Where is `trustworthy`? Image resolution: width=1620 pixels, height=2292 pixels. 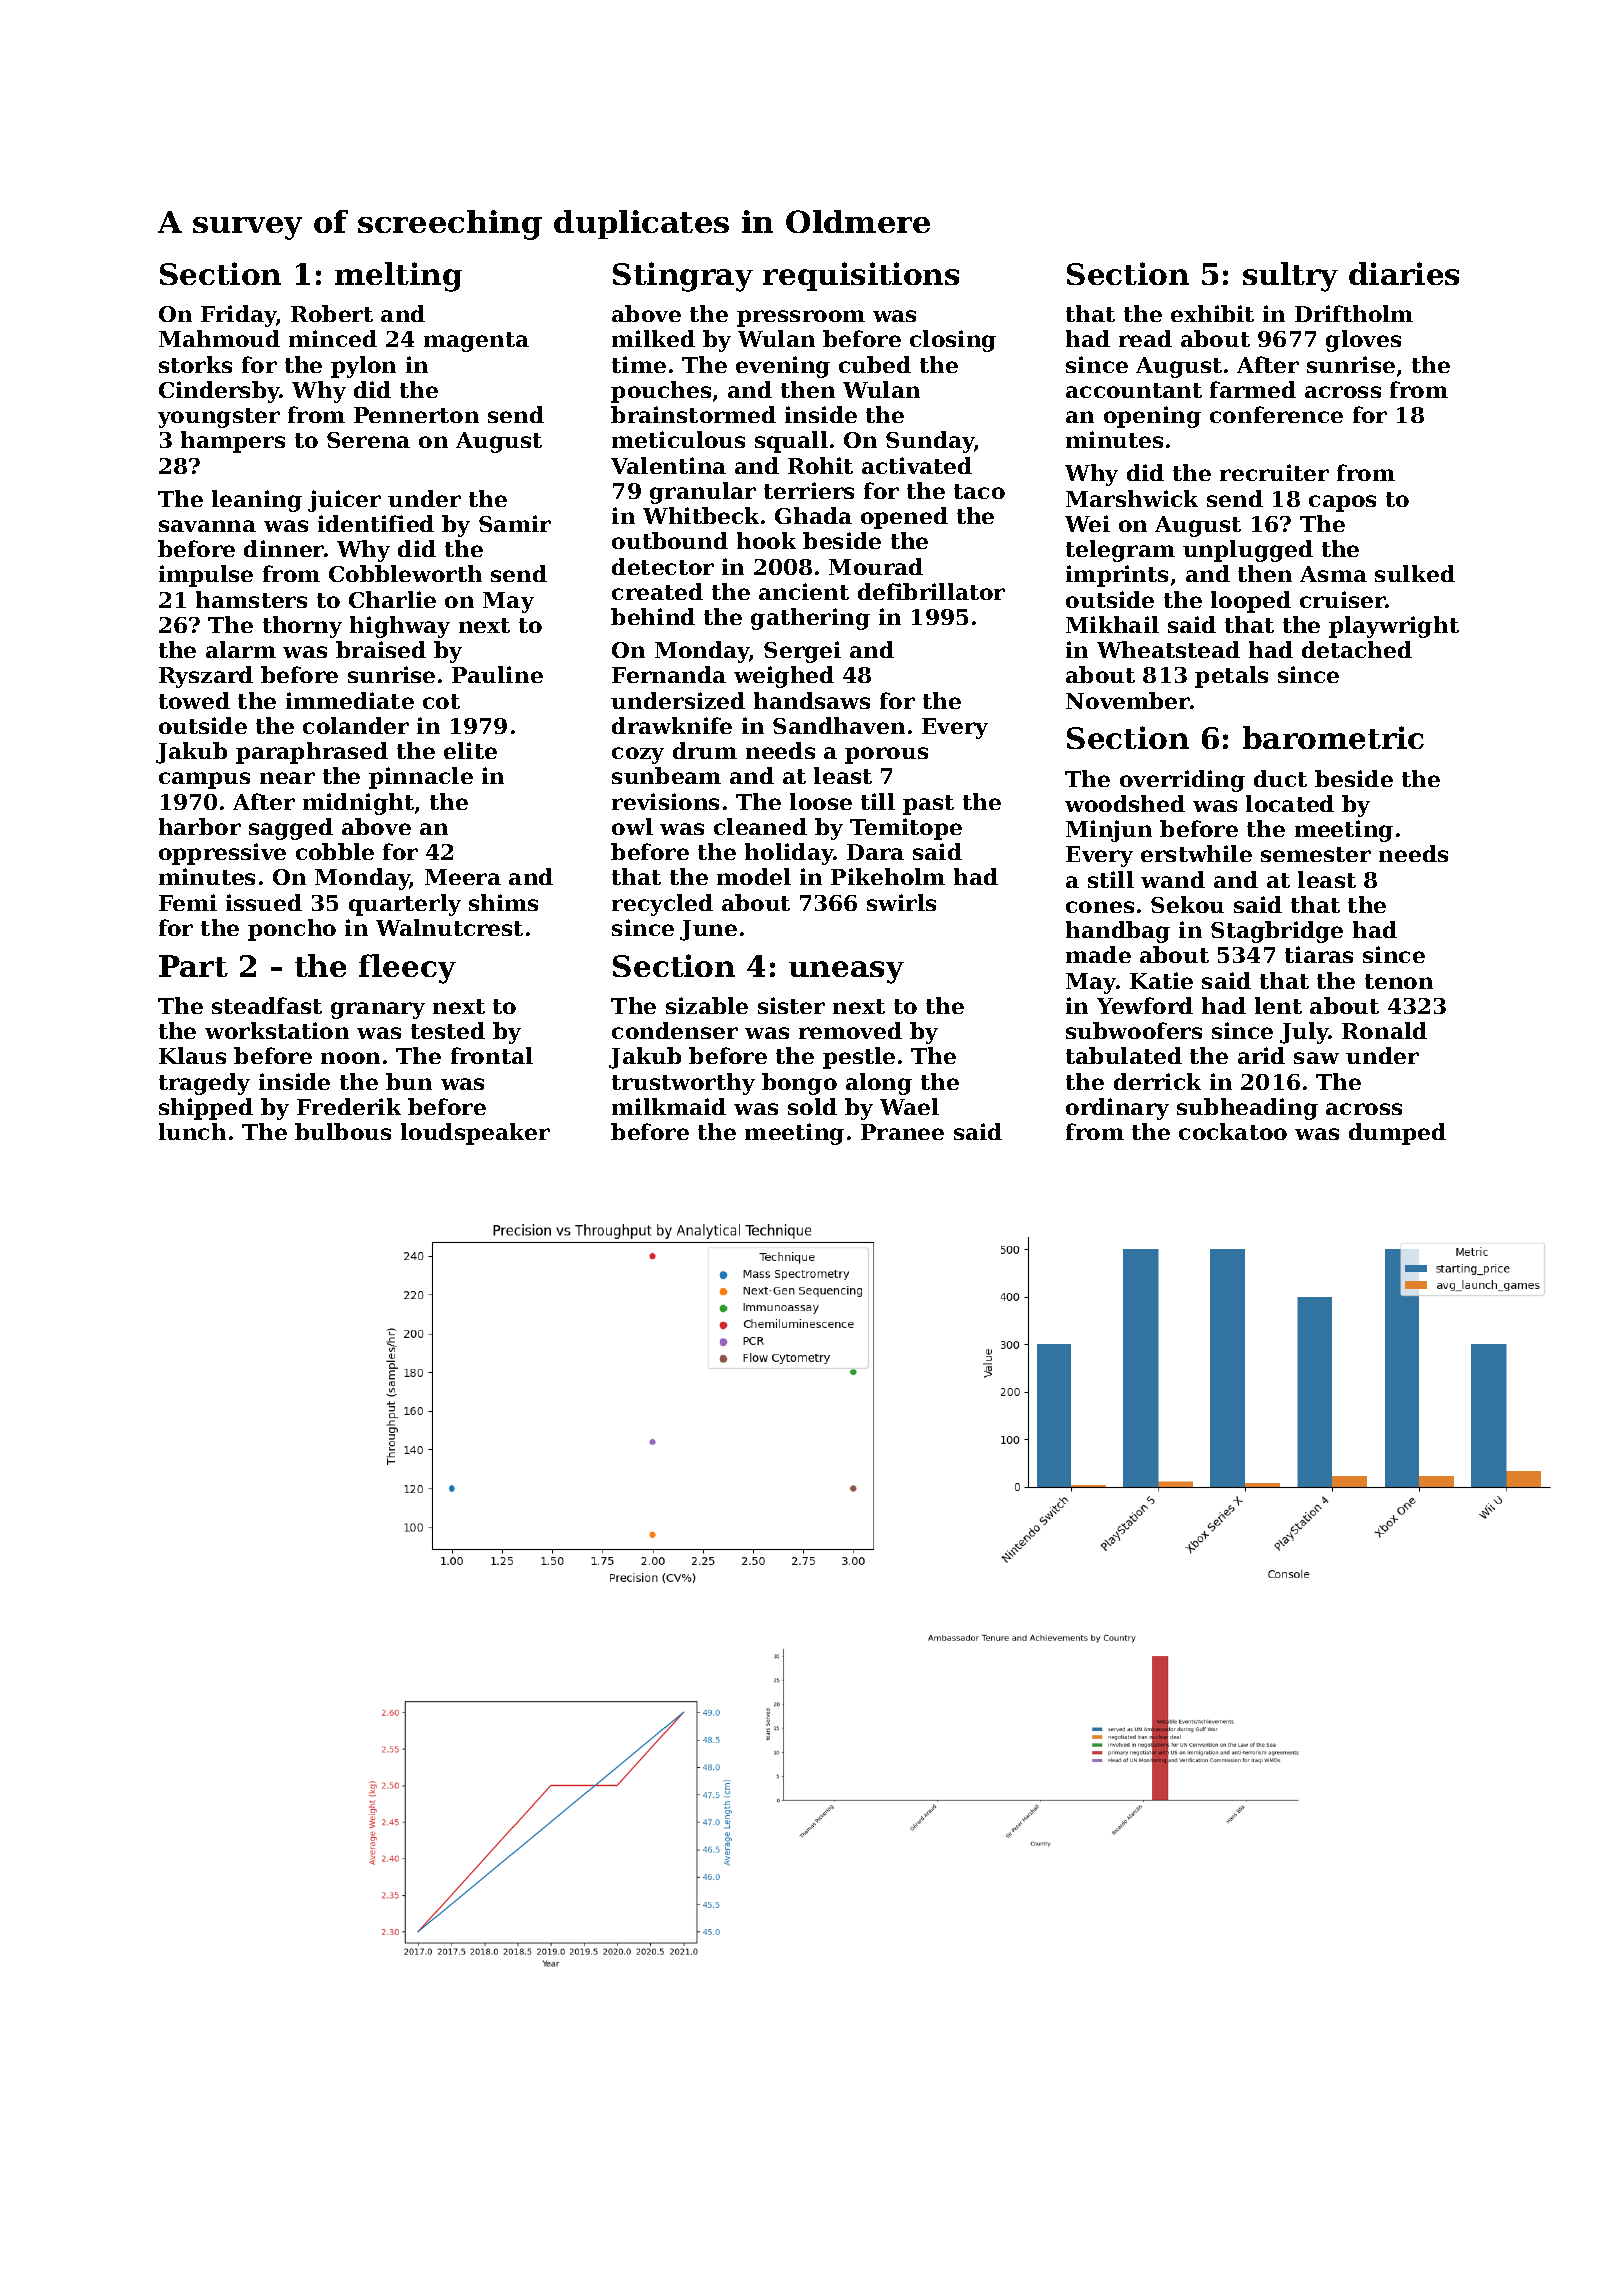 trustworthy is located at coordinates (683, 1084).
